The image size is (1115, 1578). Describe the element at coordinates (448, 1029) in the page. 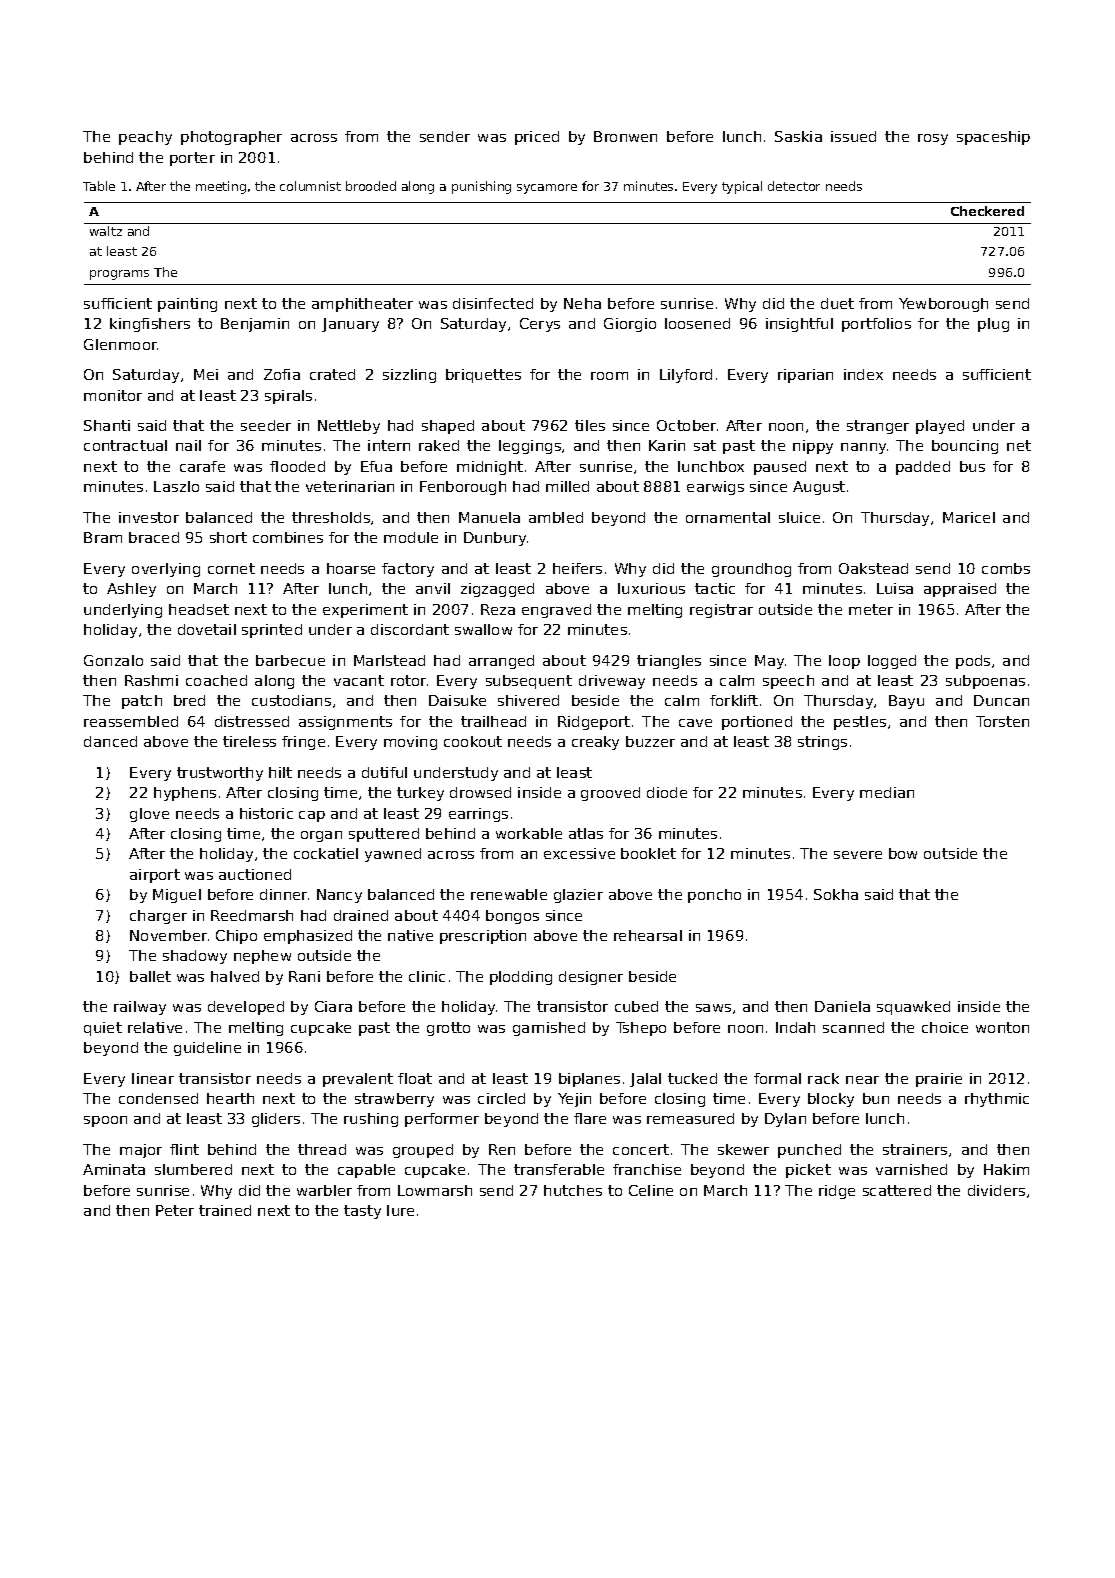

I see `grotto` at that location.
